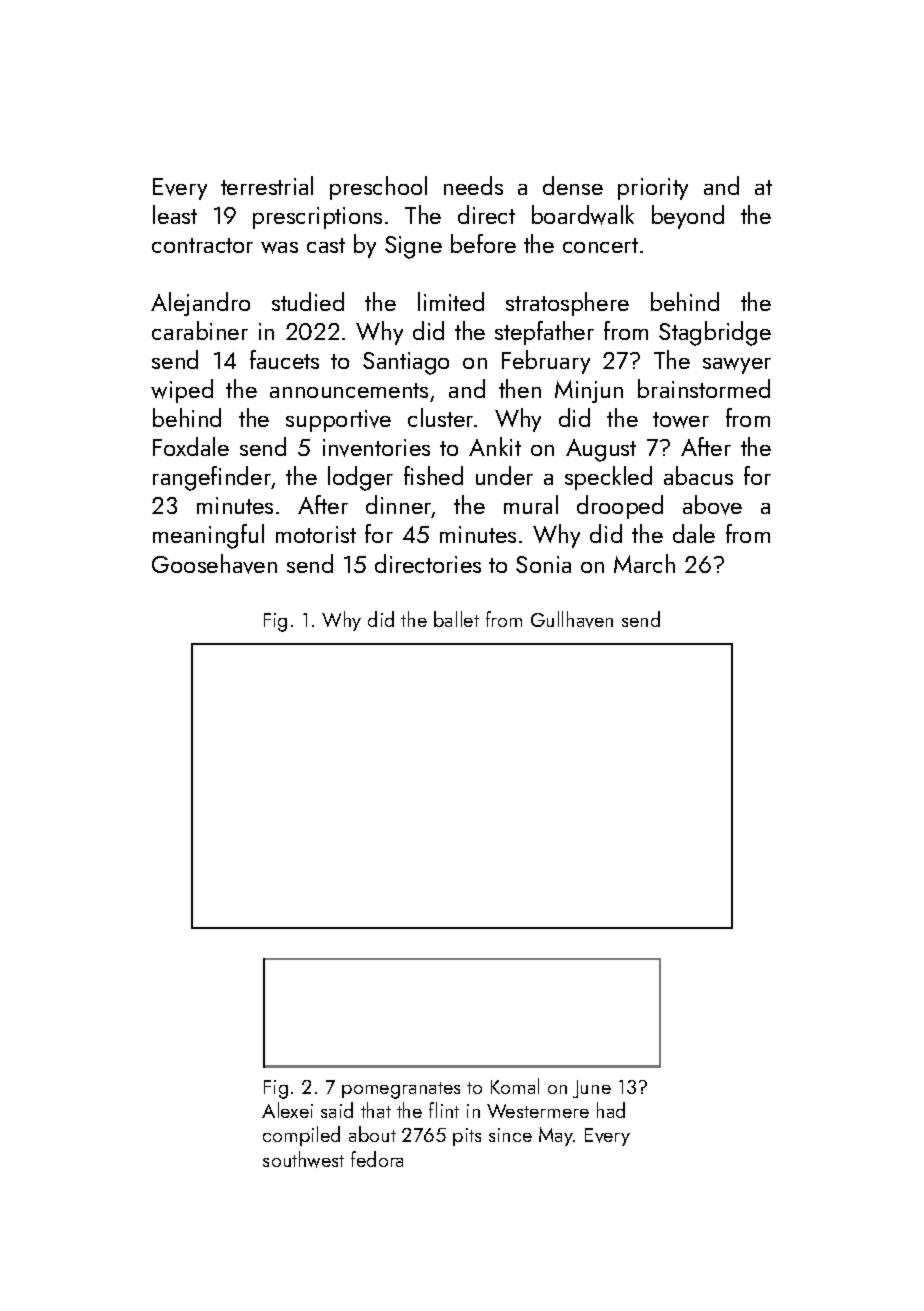 The height and width of the screenshot is (1311, 924). Describe the element at coordinates (267, 185) in the screenshot. I see `terrestrial` at that location.
